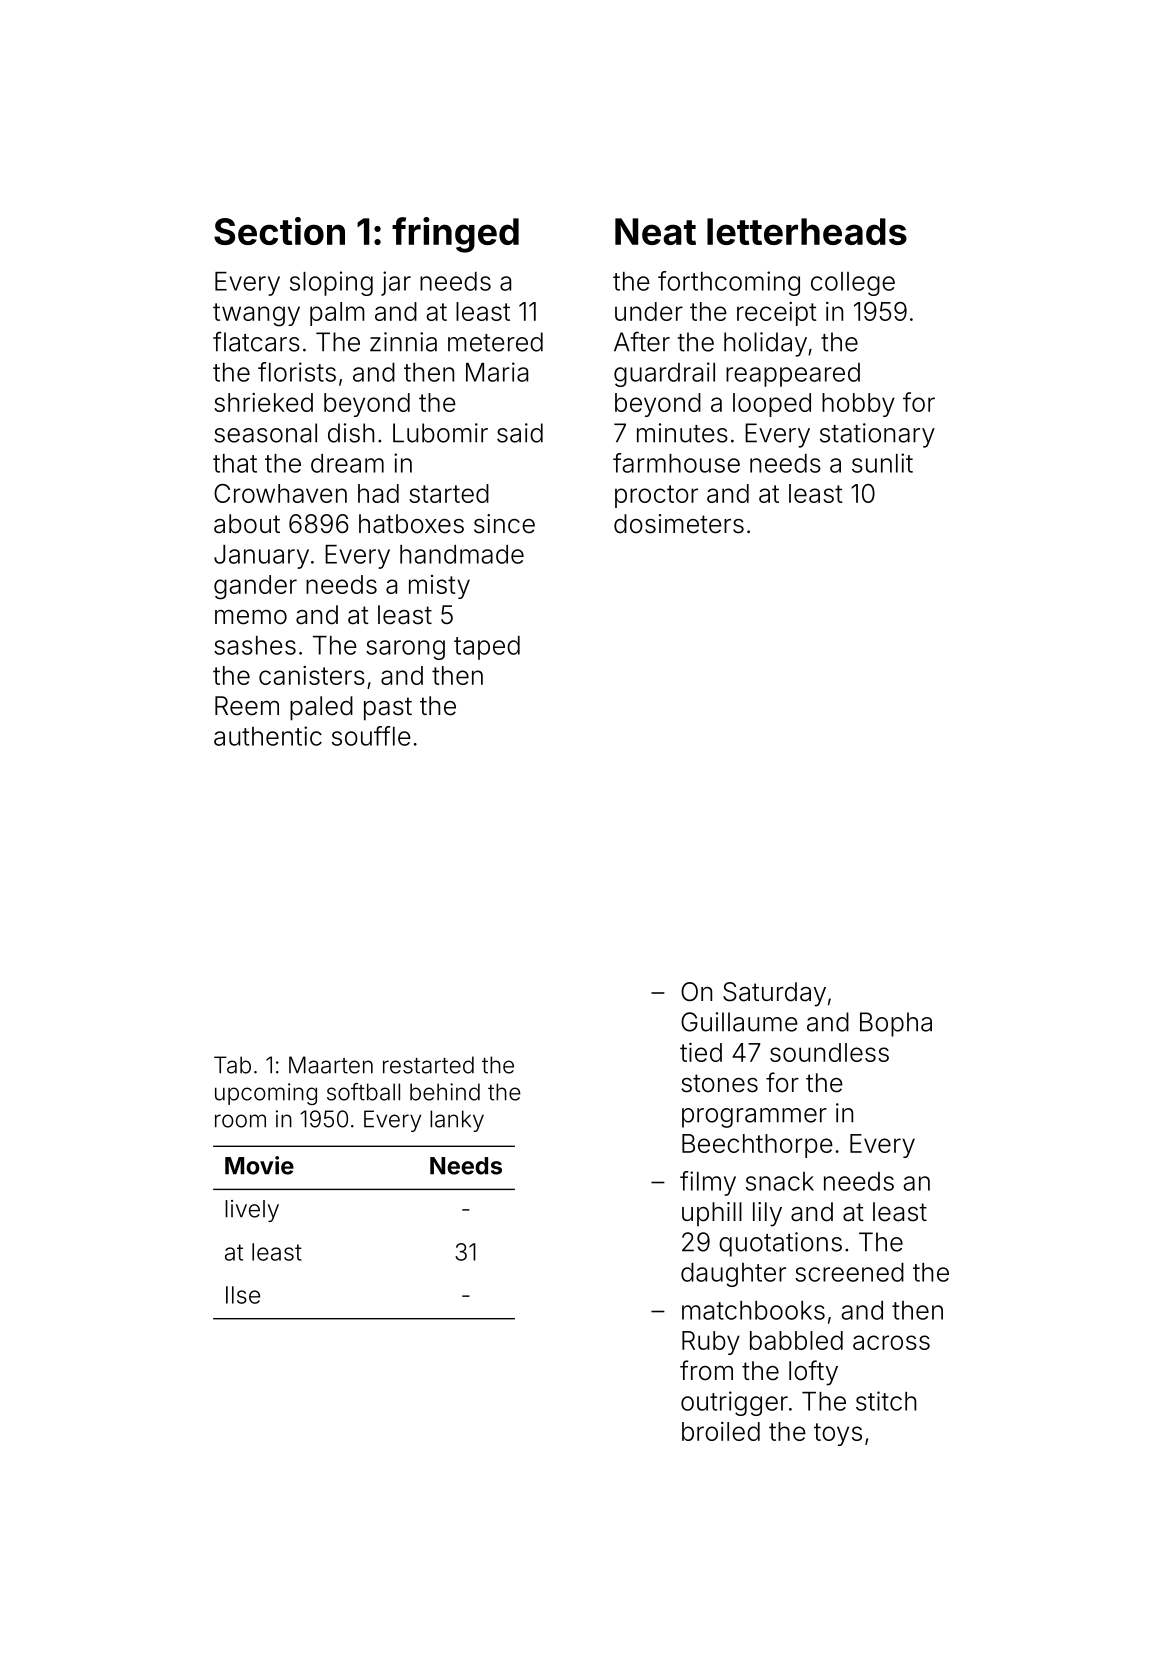 The image size is (1165, 1654). What do you see at coordinates (807, 231) in the screenshot?
I see `letterheads` at bounding box center [807, 231].
